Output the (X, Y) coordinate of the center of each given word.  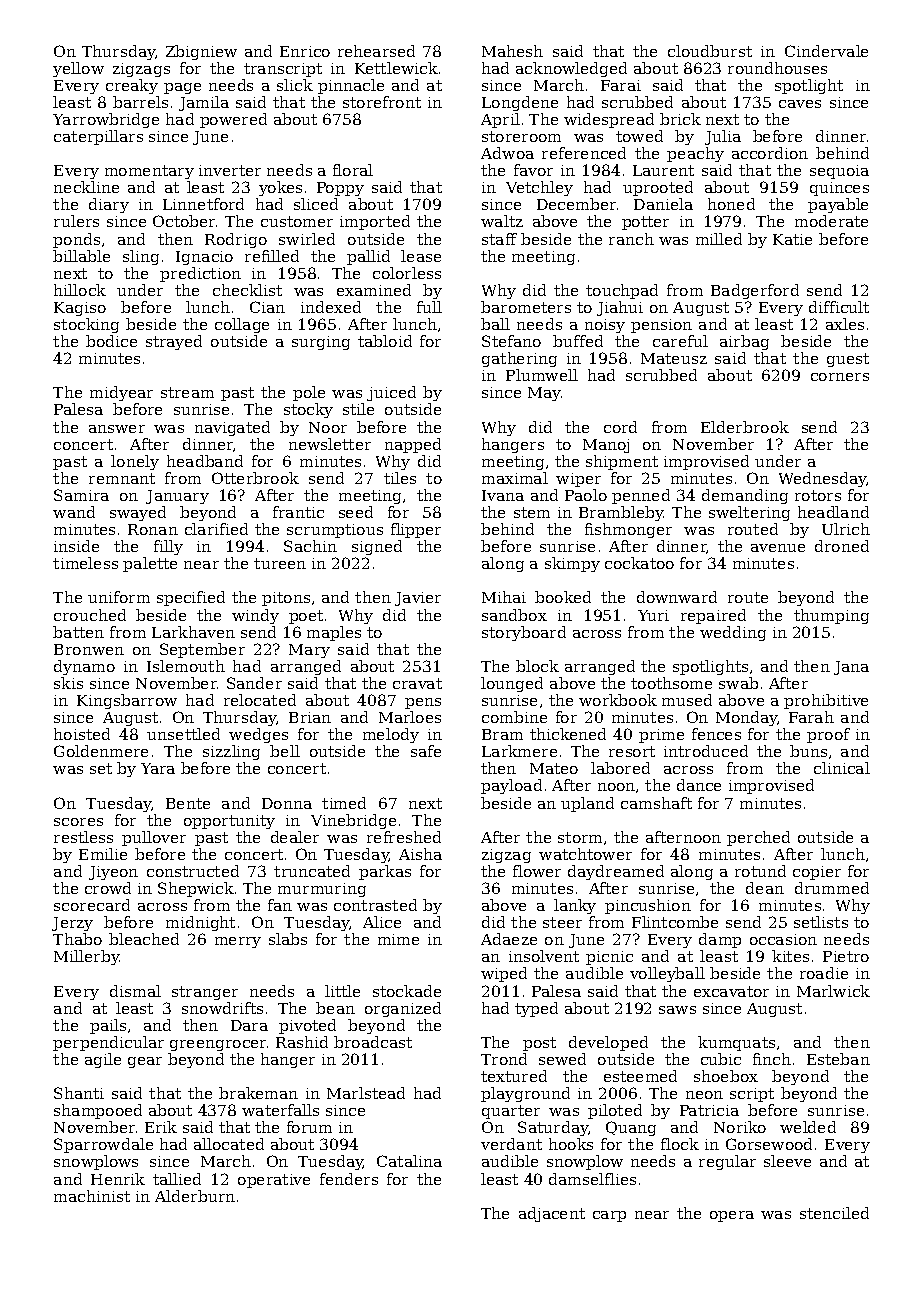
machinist (92, 1196)
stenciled (834, 1213)
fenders (349, 1179)
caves (800, 104)
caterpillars (98, 137)
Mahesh (512, 51)
